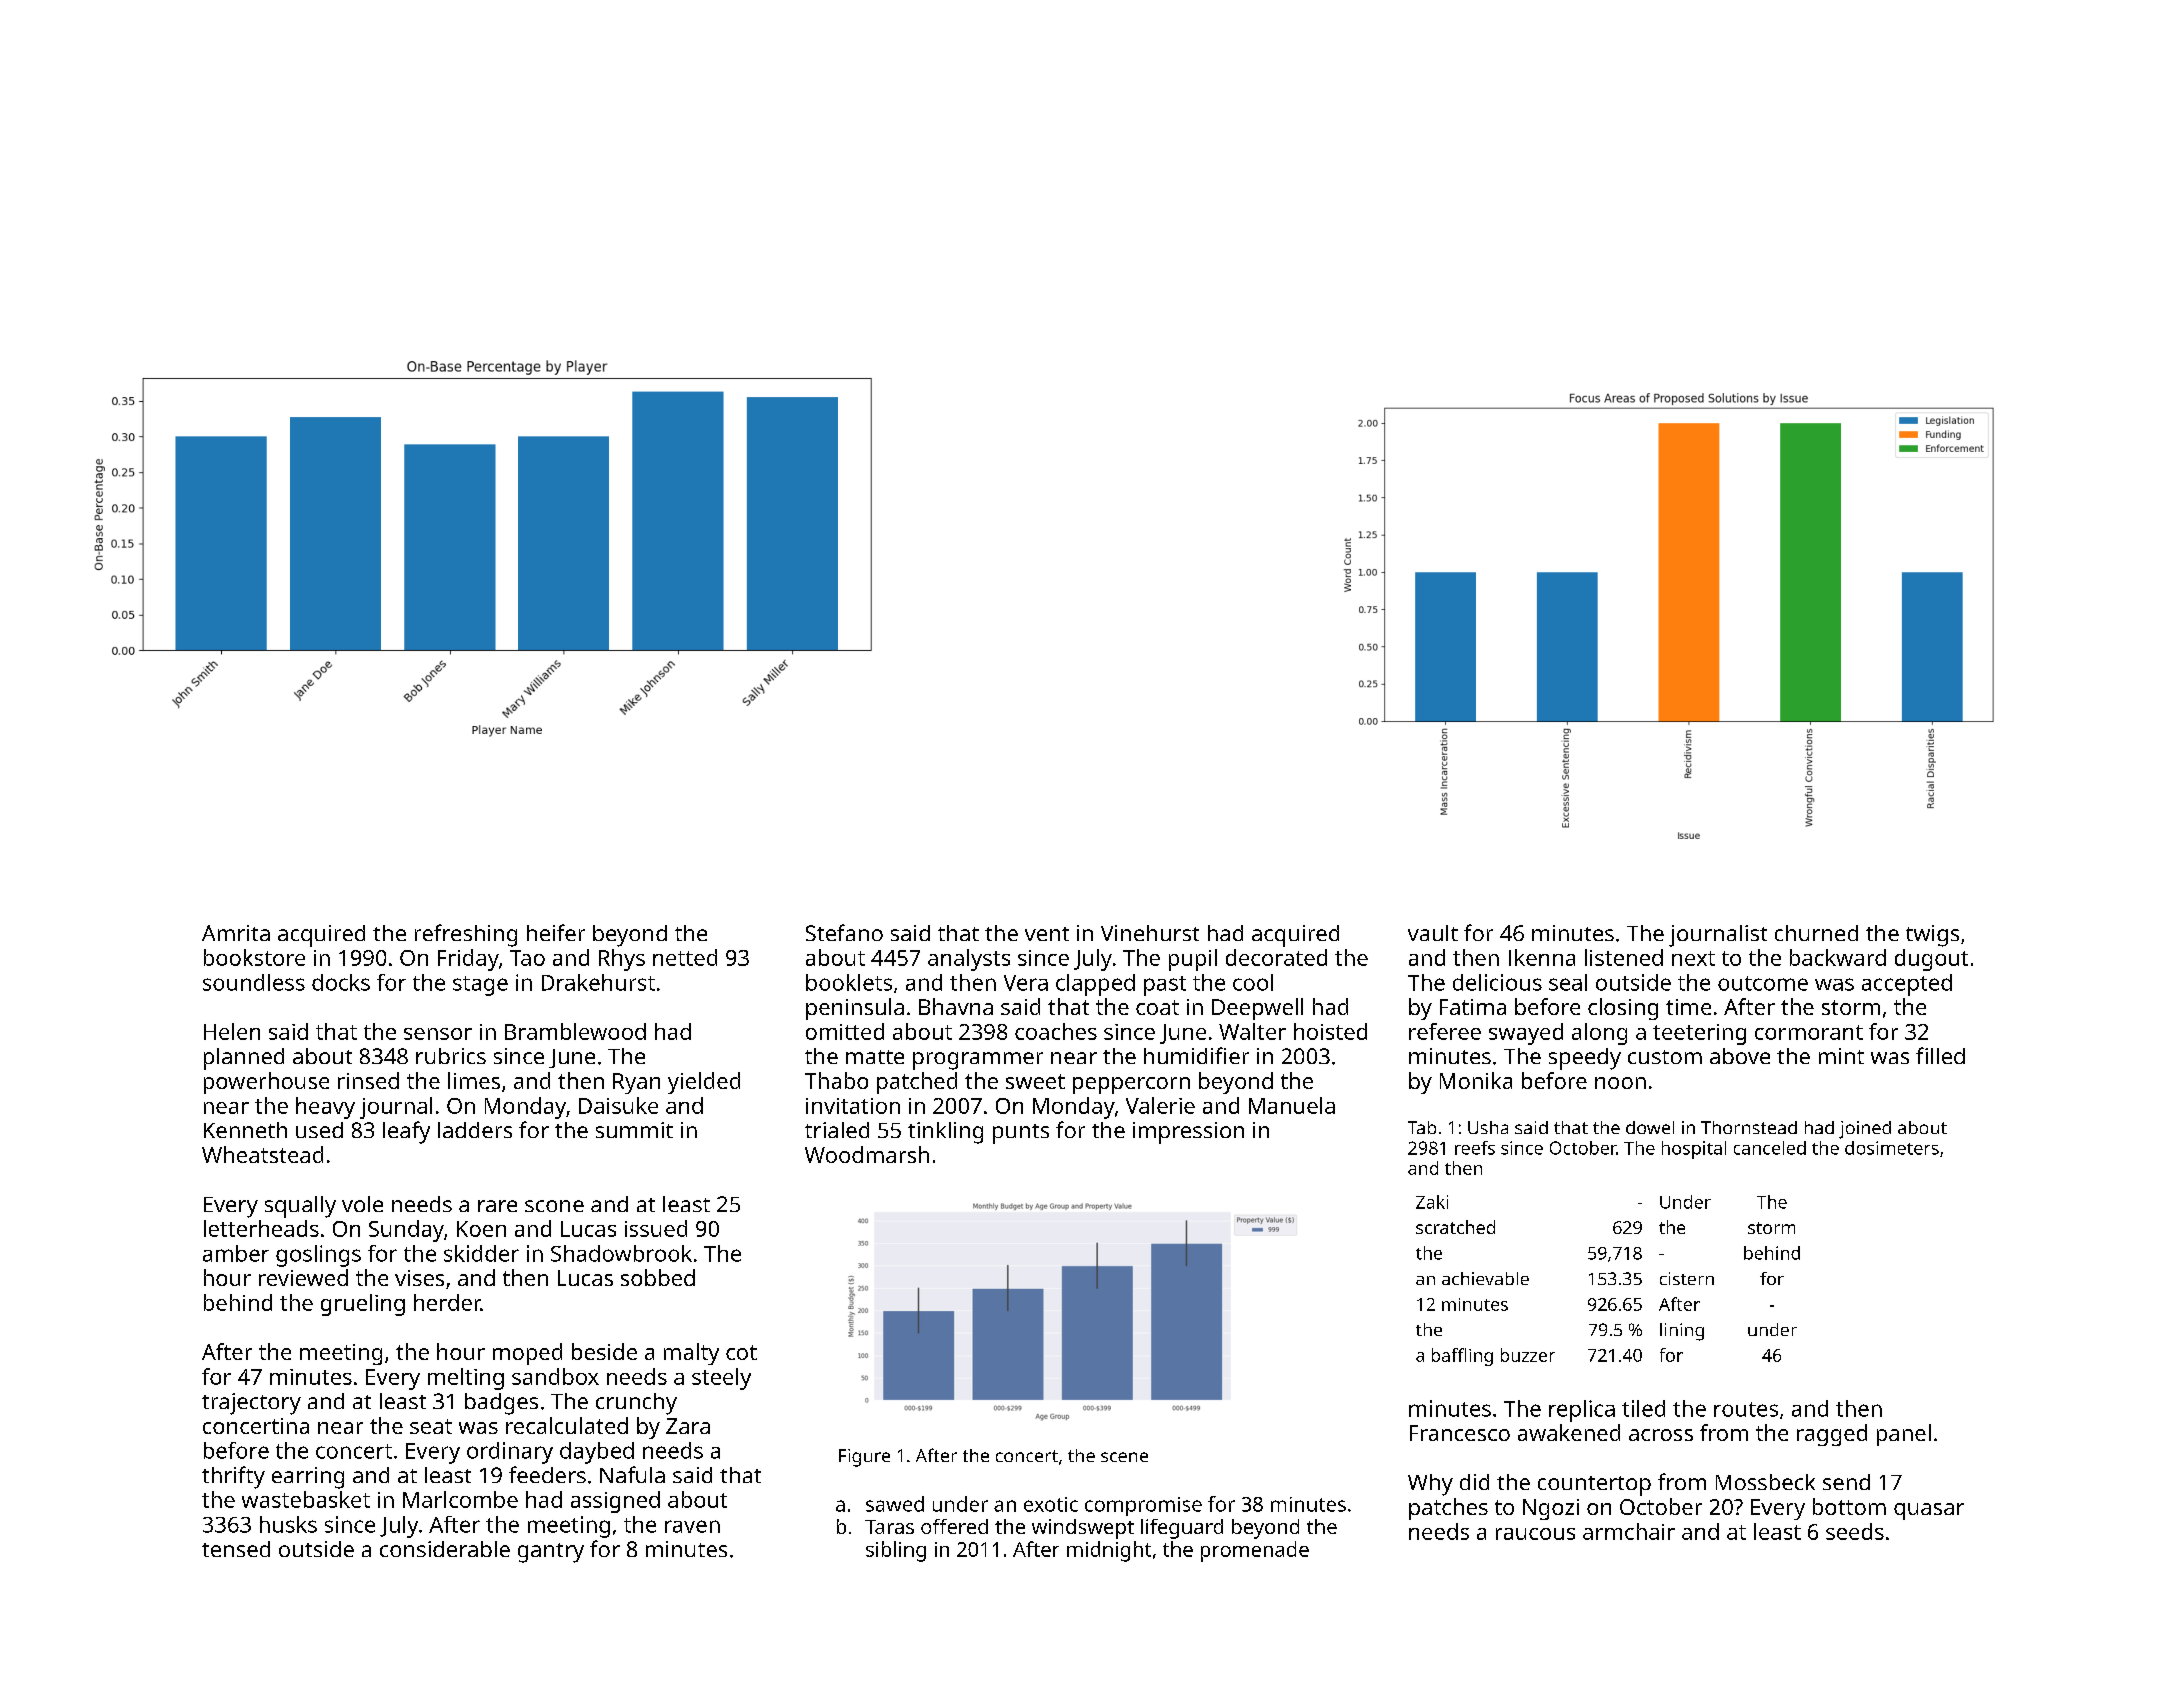  What do you see at coordinates (1749, 1127) in the image?
I see `Thornstead` at bounding box center [1749, 1127].
